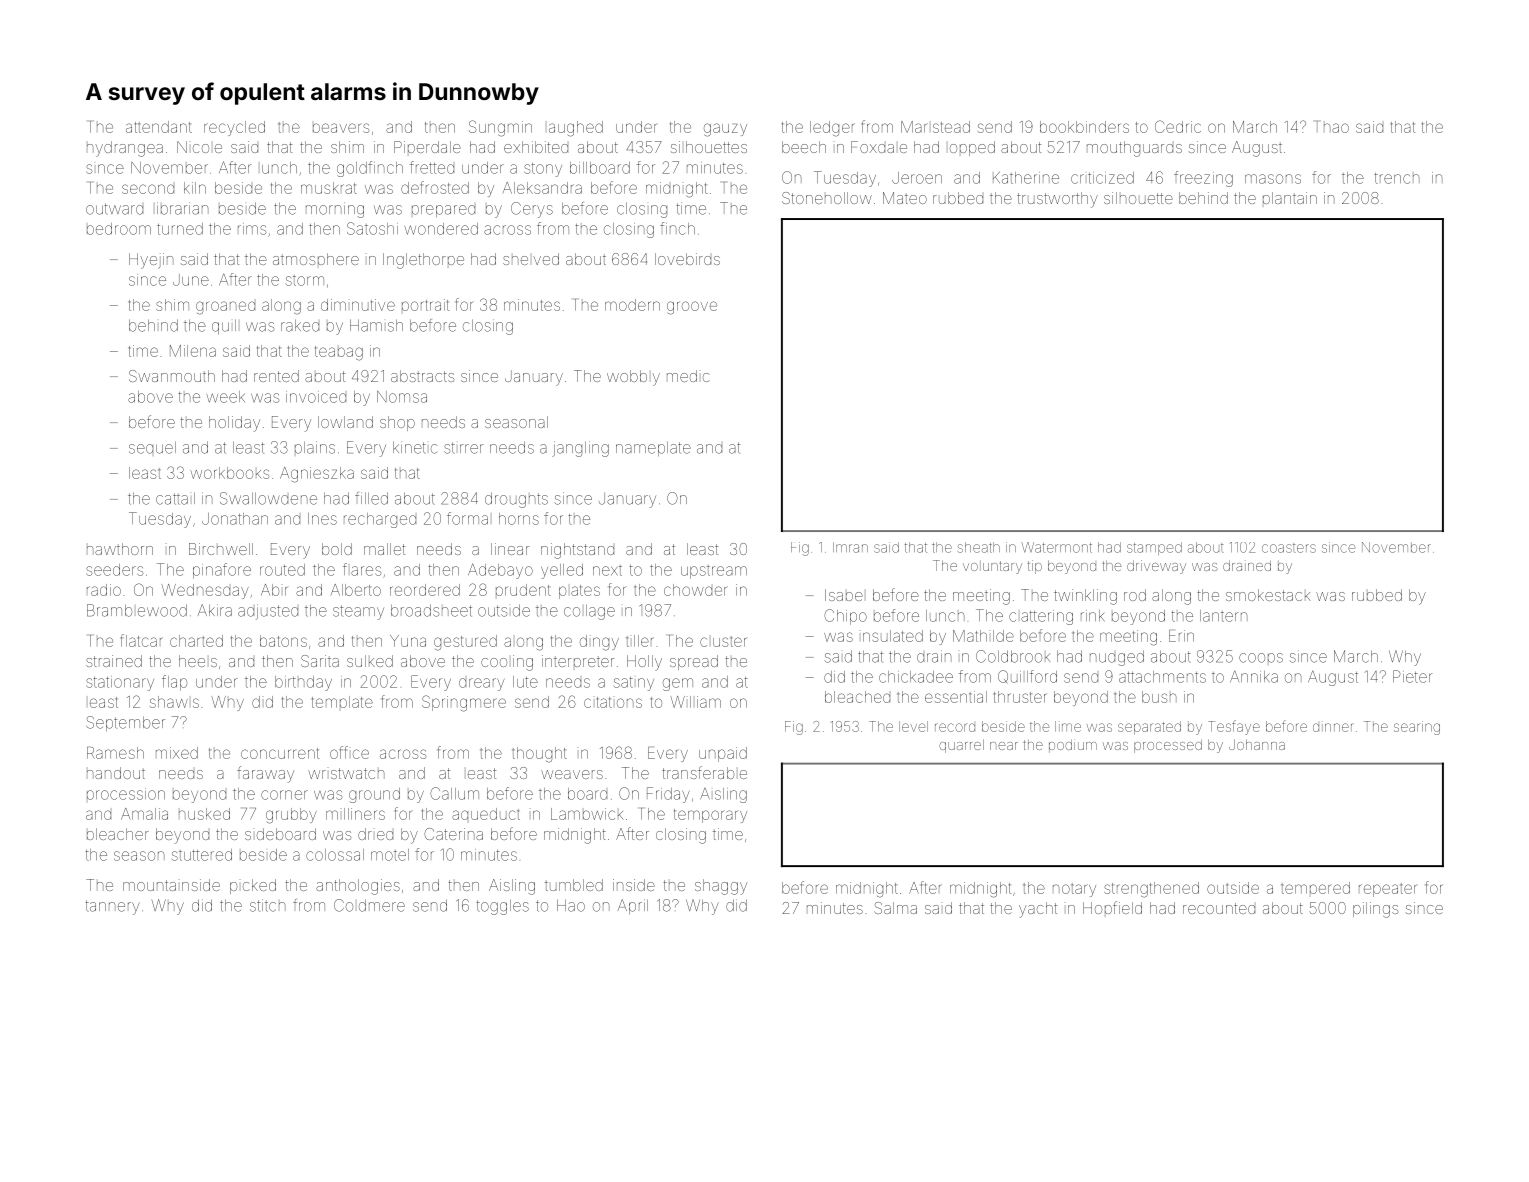 The height and width of the document is (1182, 1529). I want to click on sheath, so click(979, 547).
